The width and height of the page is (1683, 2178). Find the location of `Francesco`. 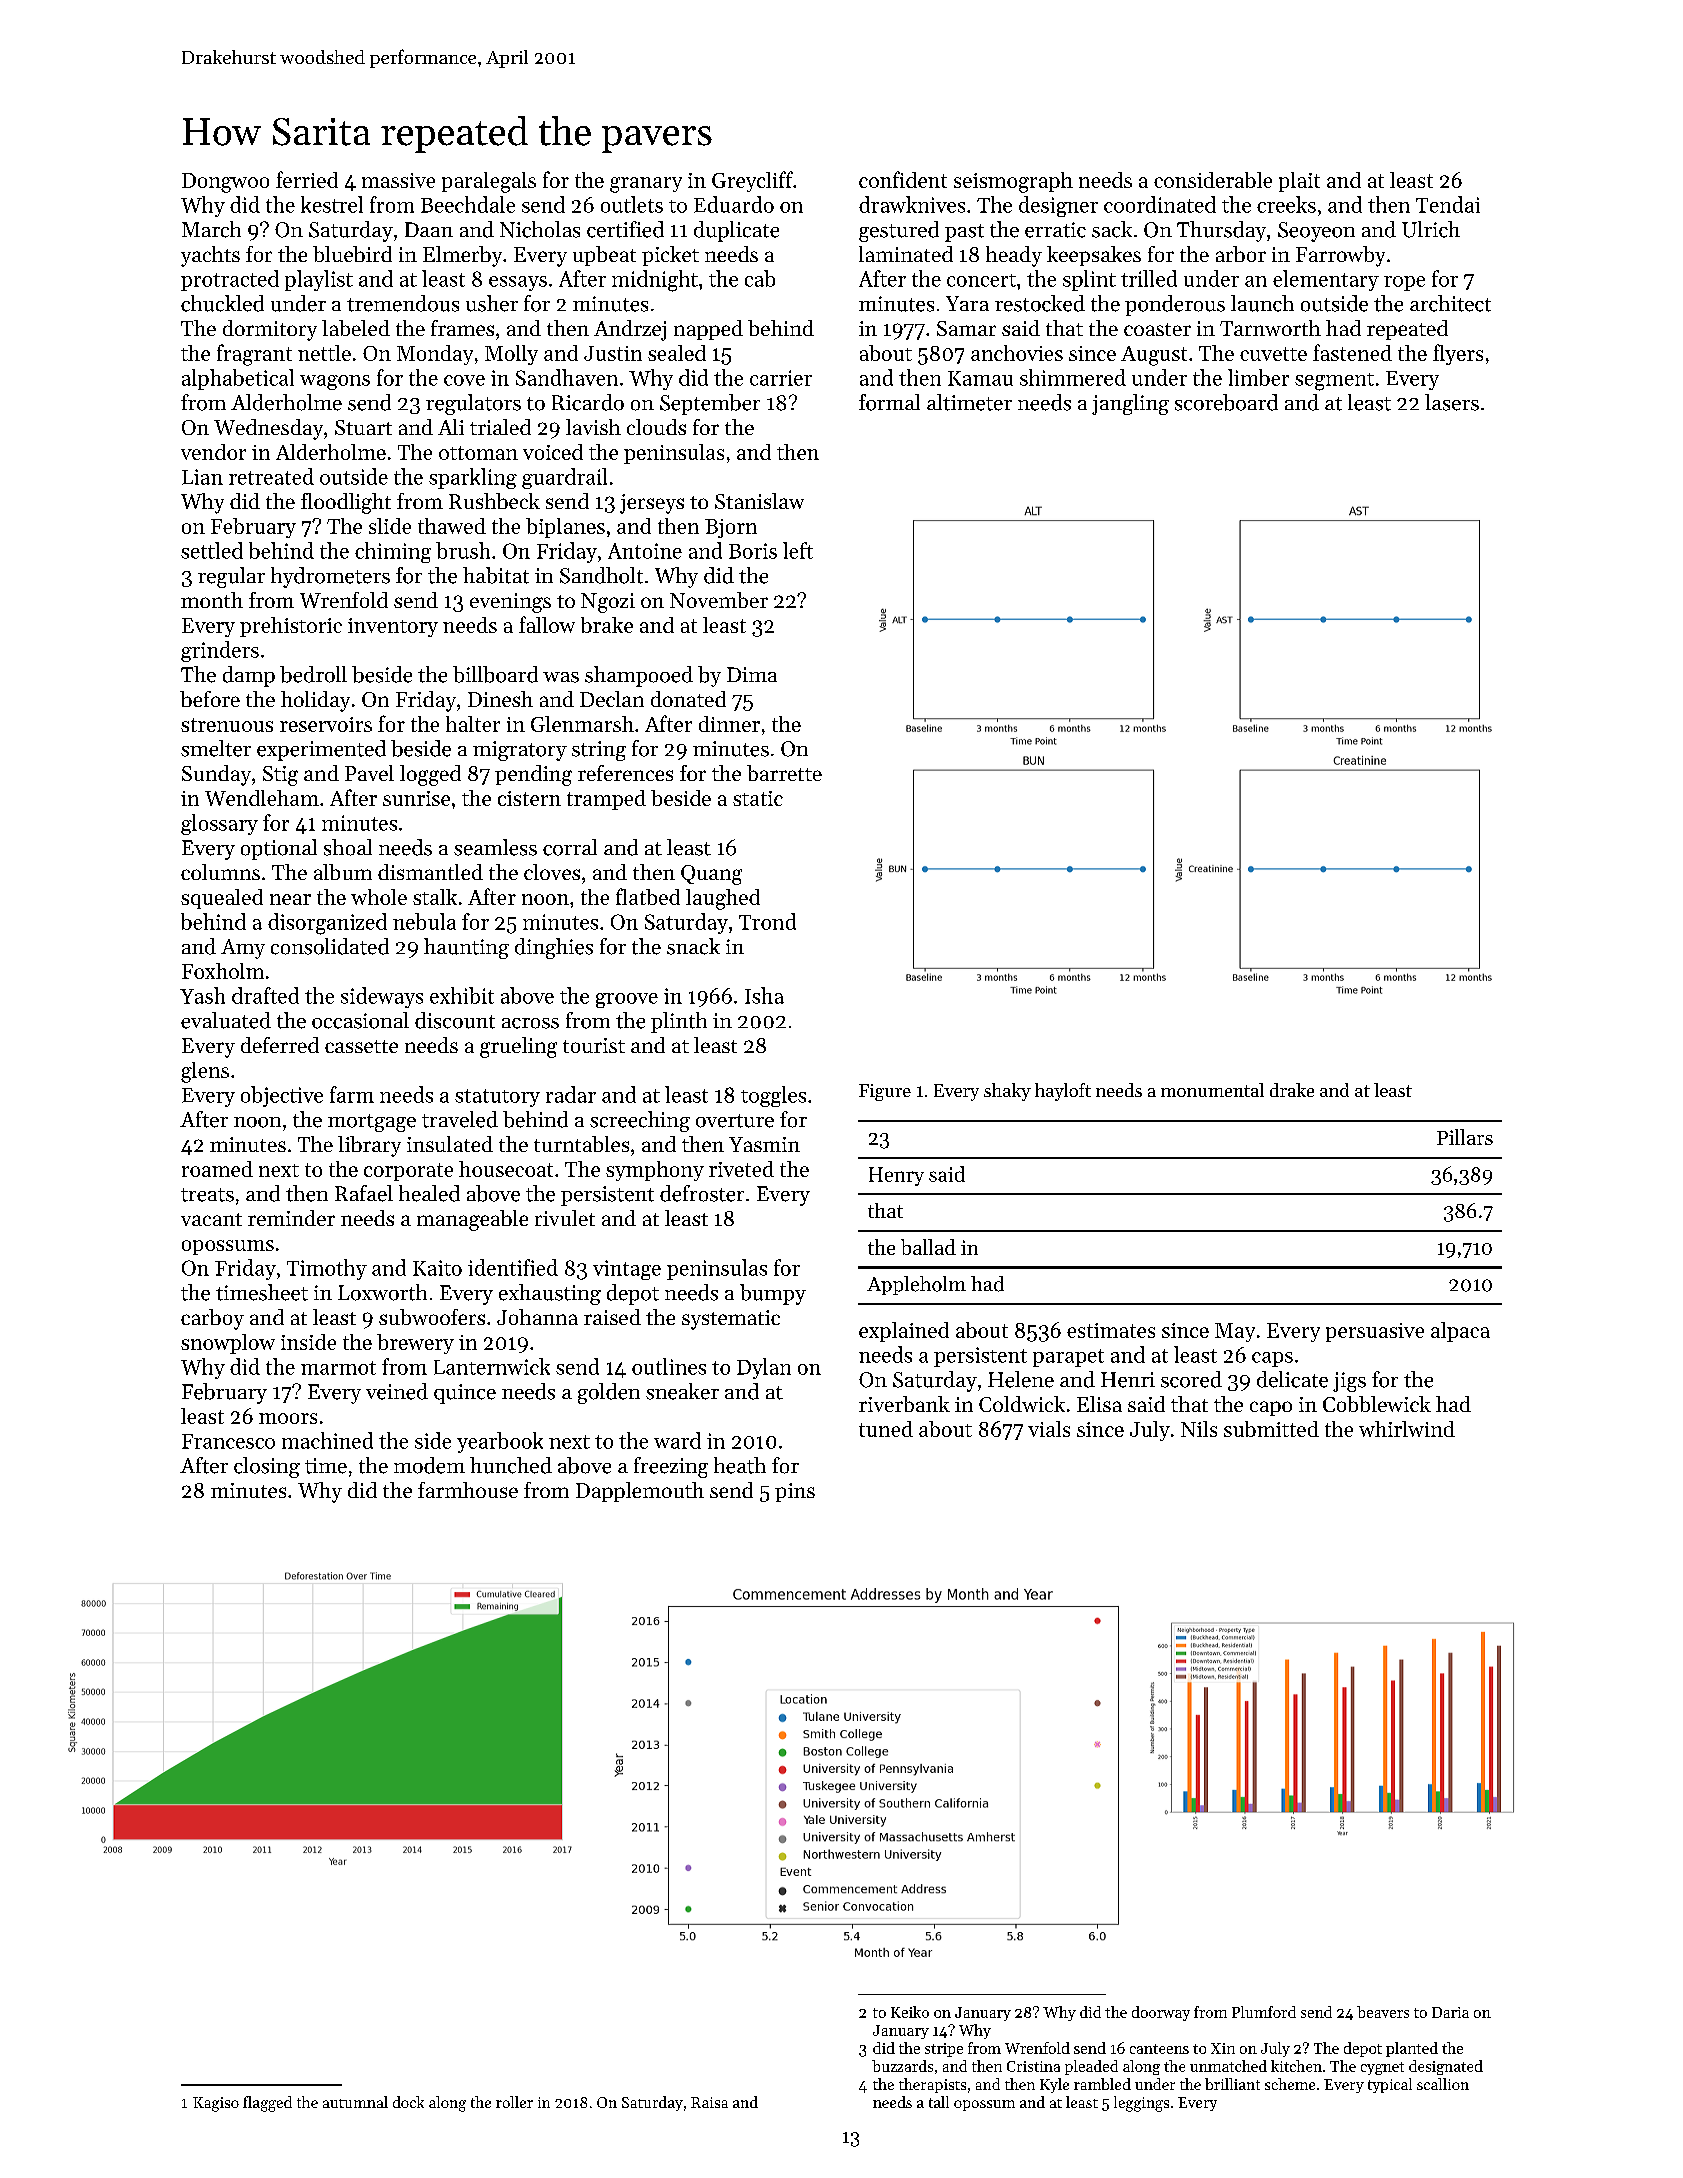

Francesco is located at coordinates (228, 1441).
